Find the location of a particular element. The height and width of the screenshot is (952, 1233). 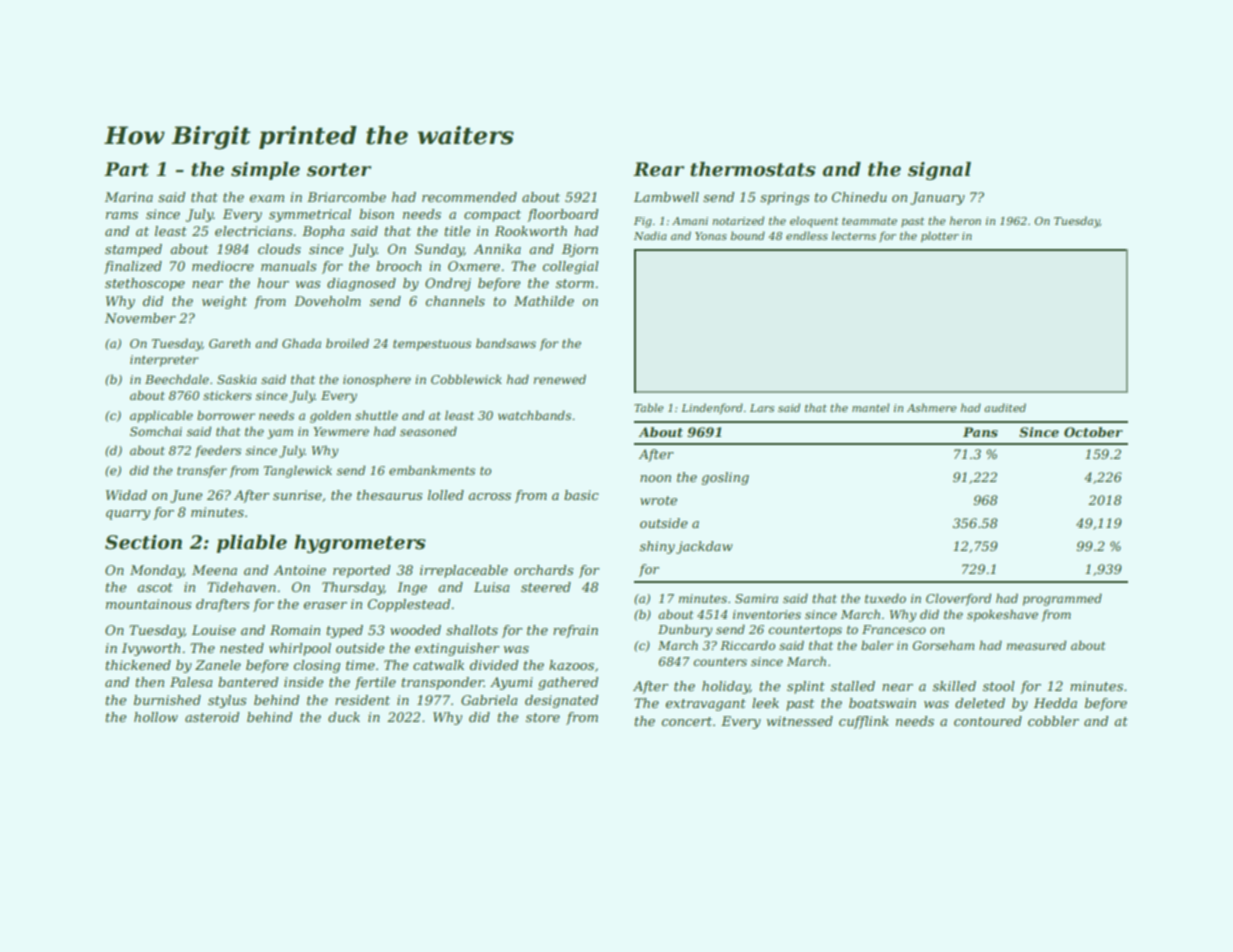

Part is located at coordinates (126, 169).
